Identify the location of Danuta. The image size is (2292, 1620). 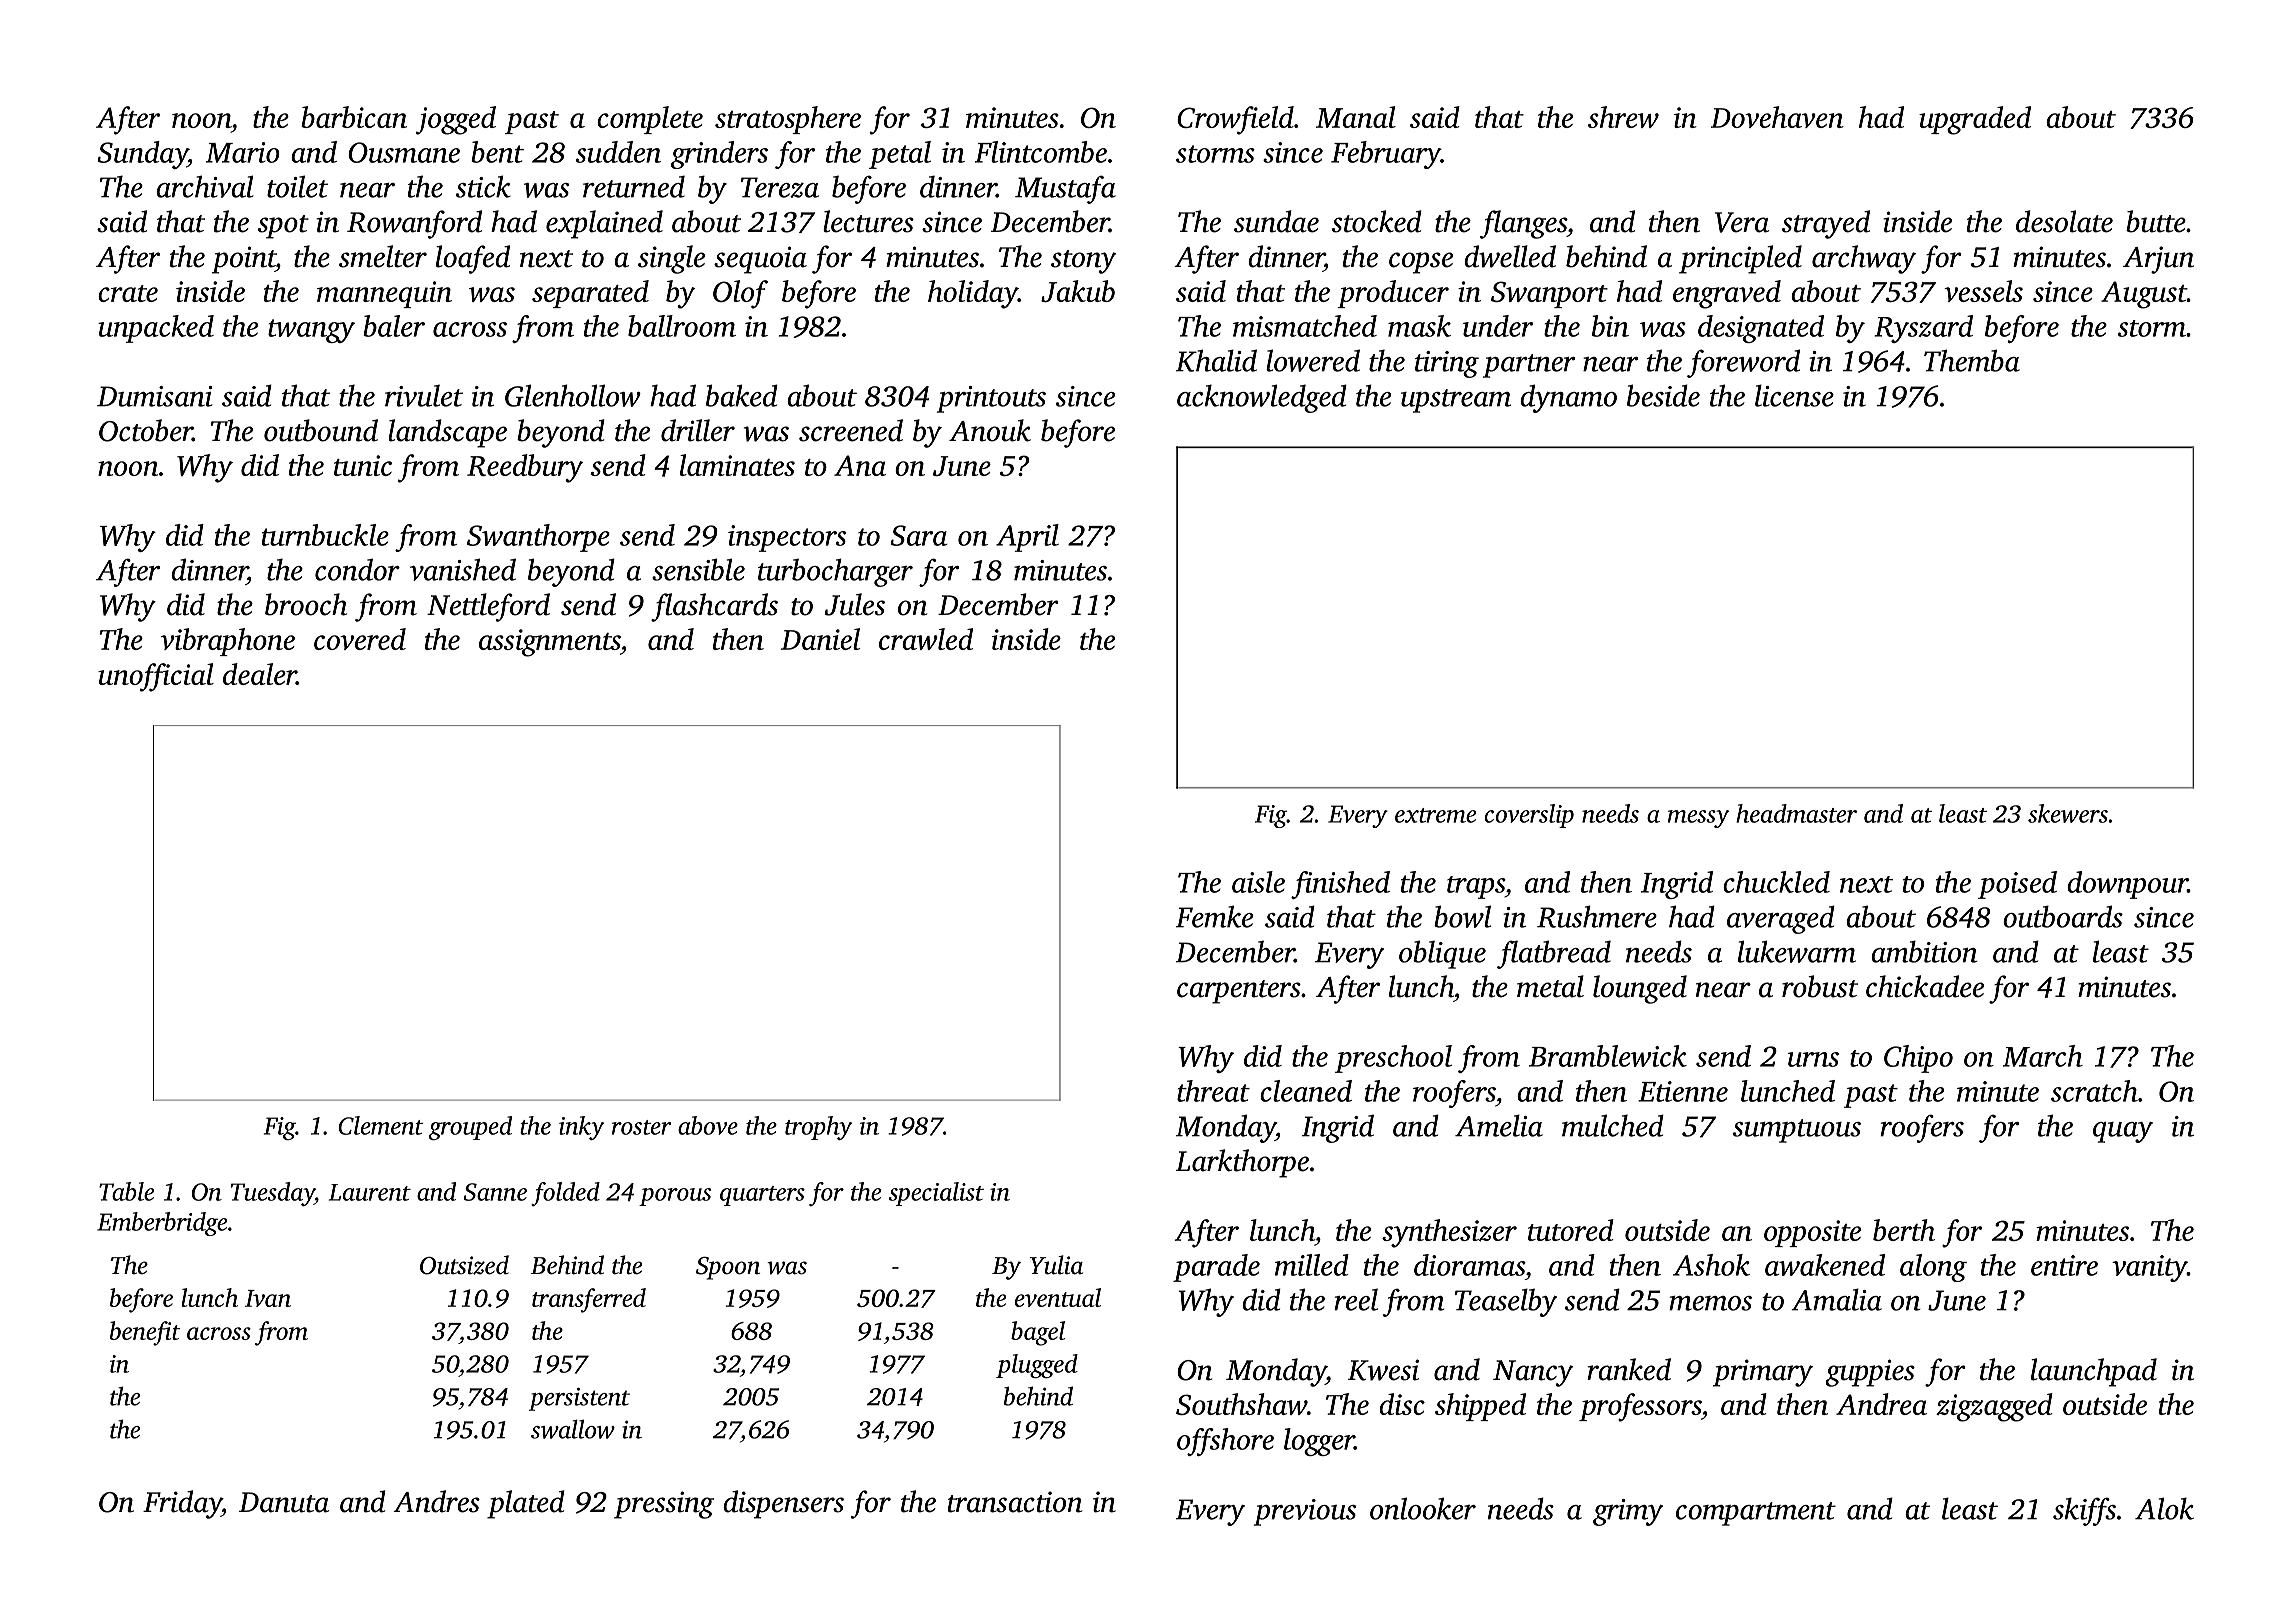
(284, 1502).
